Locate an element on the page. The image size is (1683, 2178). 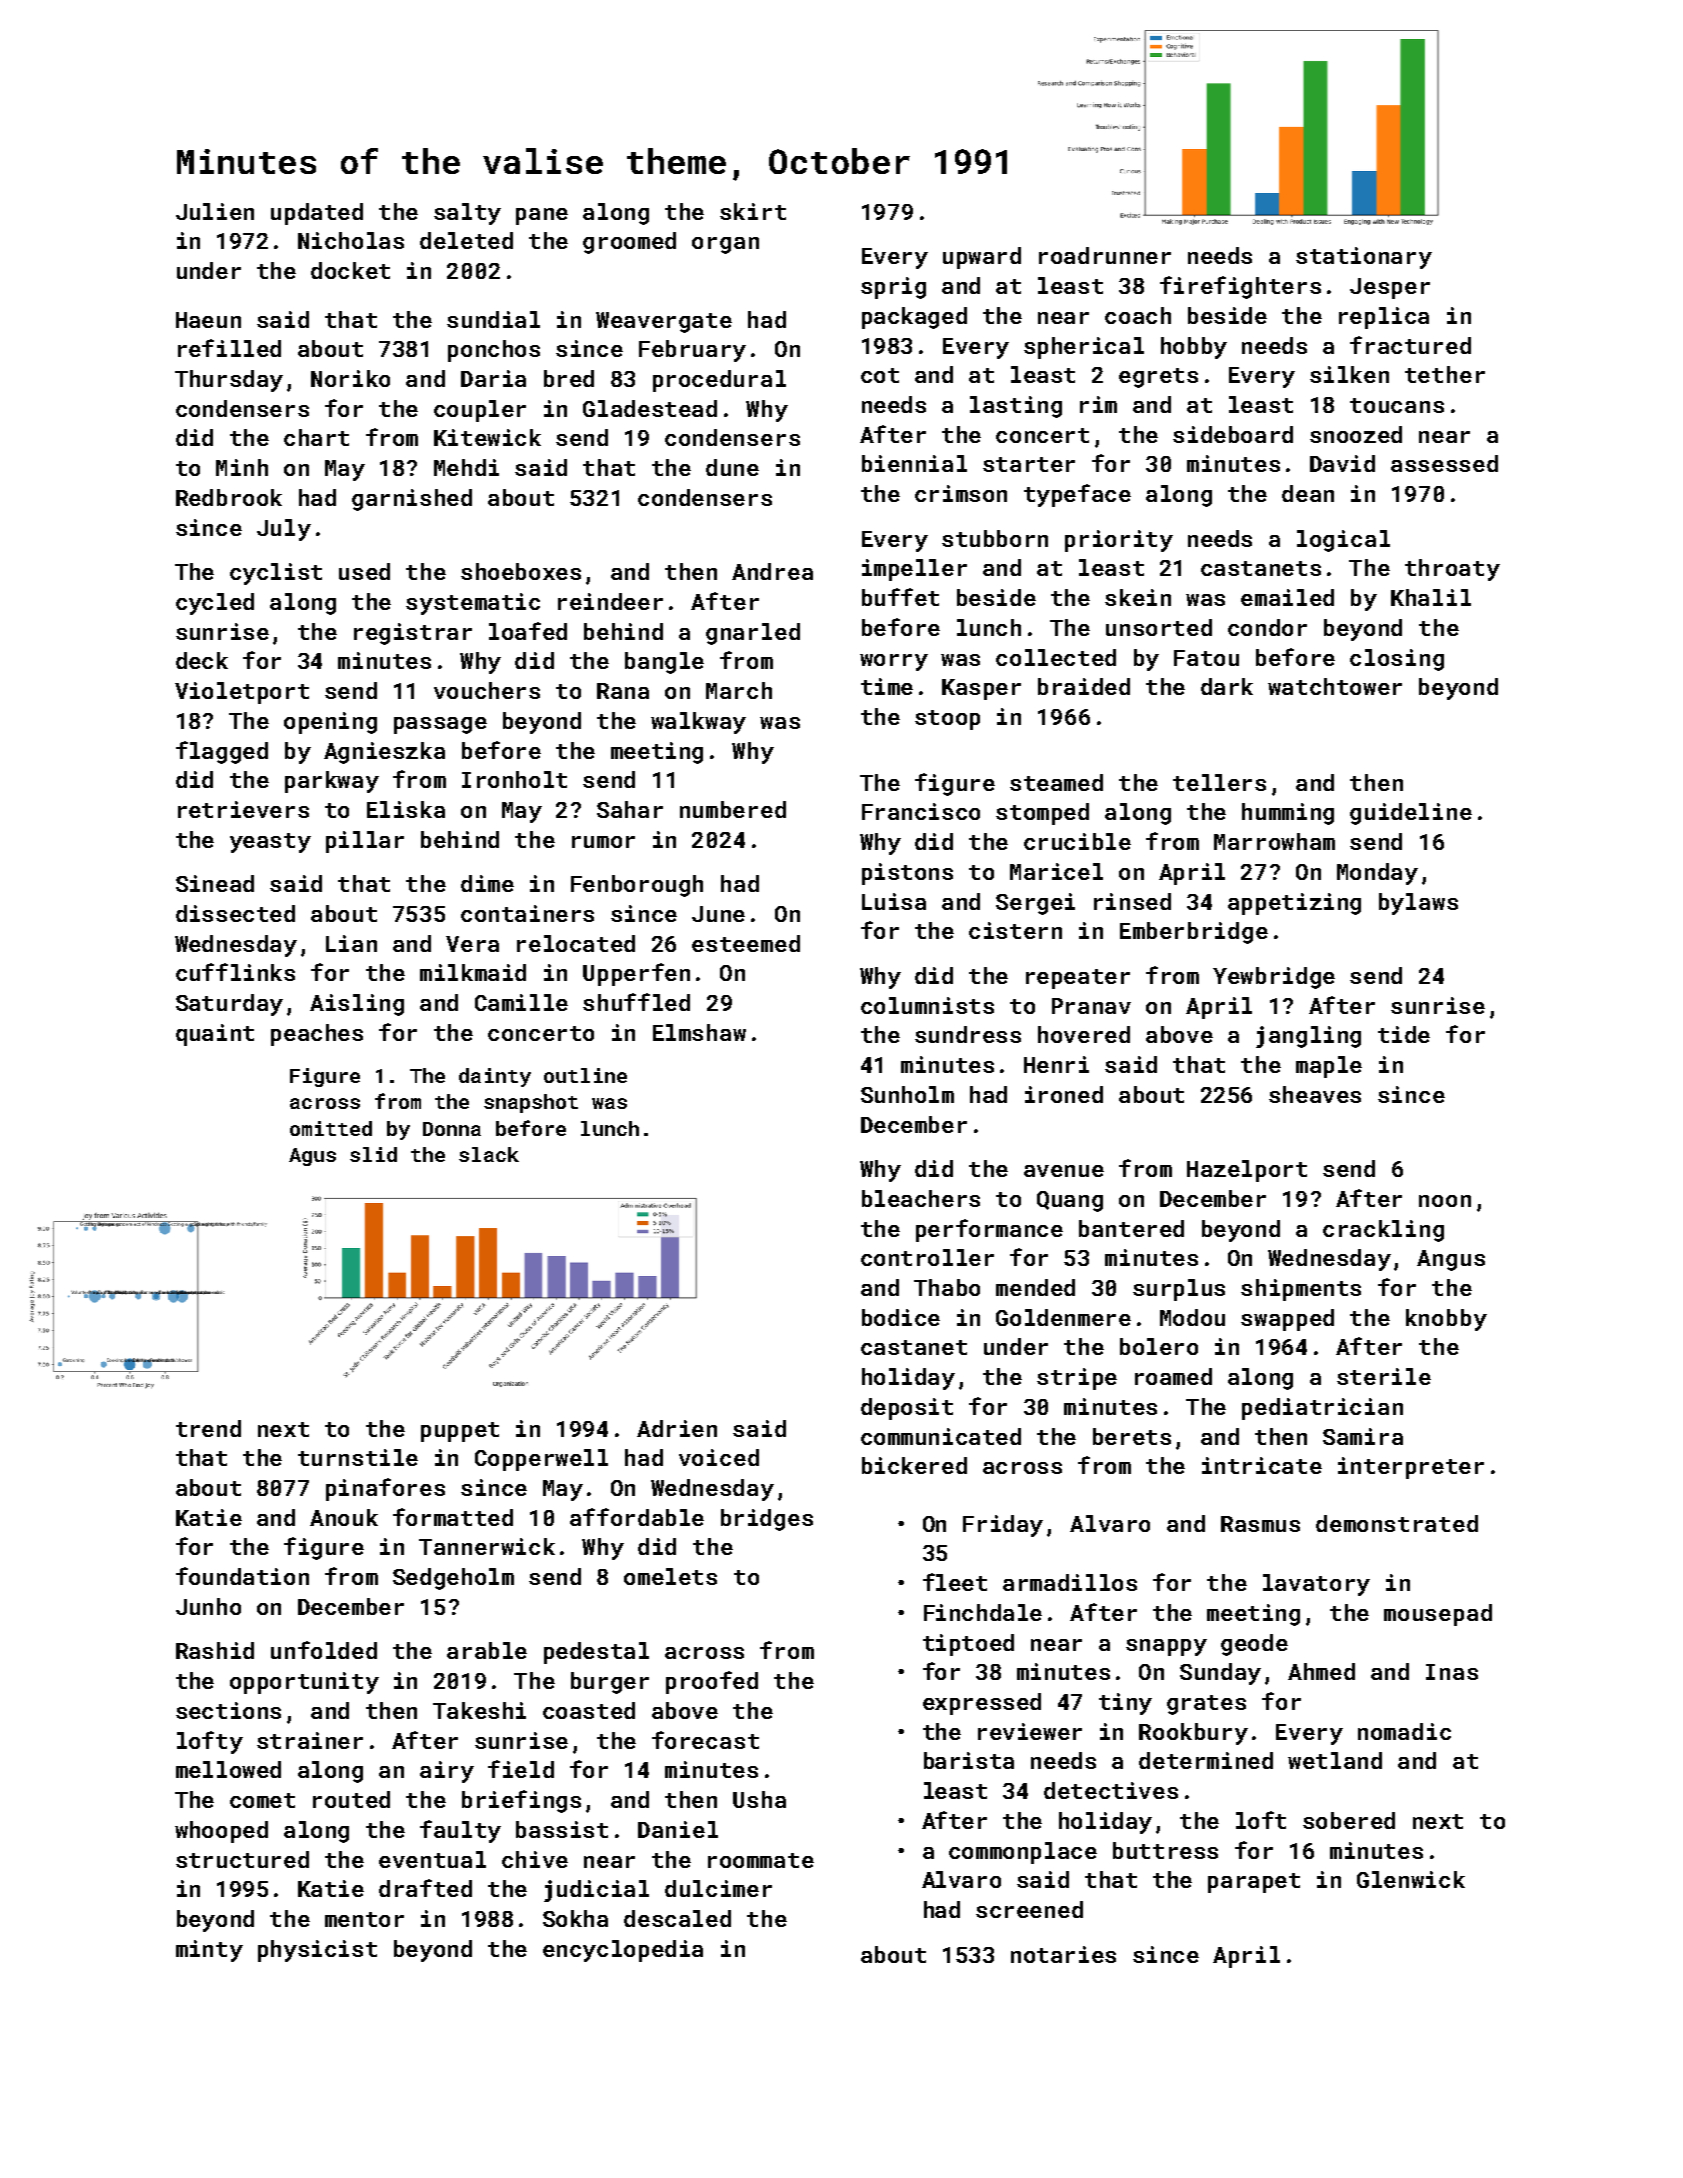
Andrea is located at coordinates (772, 571).
